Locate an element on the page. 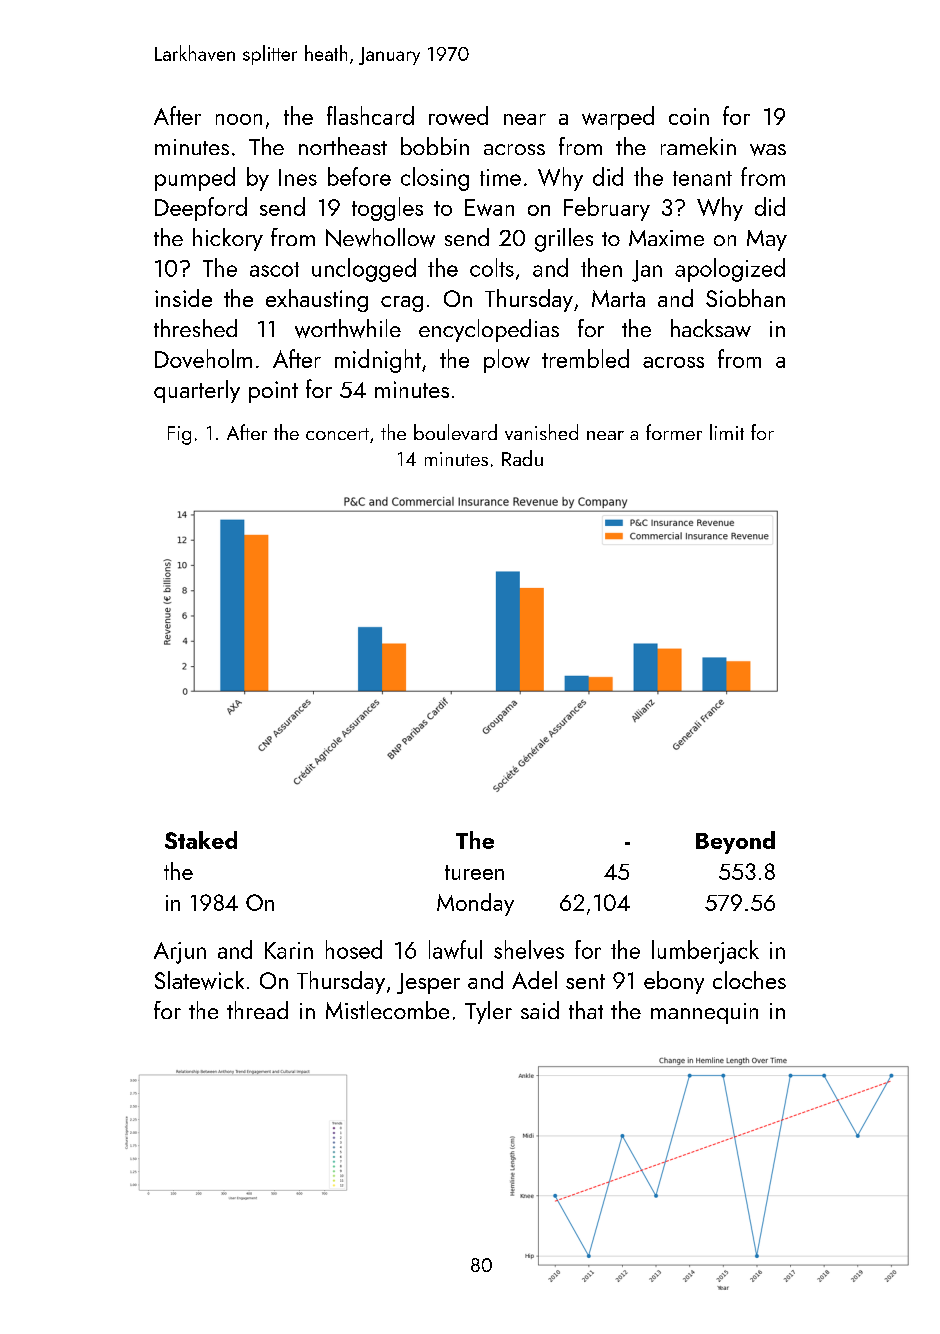  rowed is located at coordinates (458, 115).
